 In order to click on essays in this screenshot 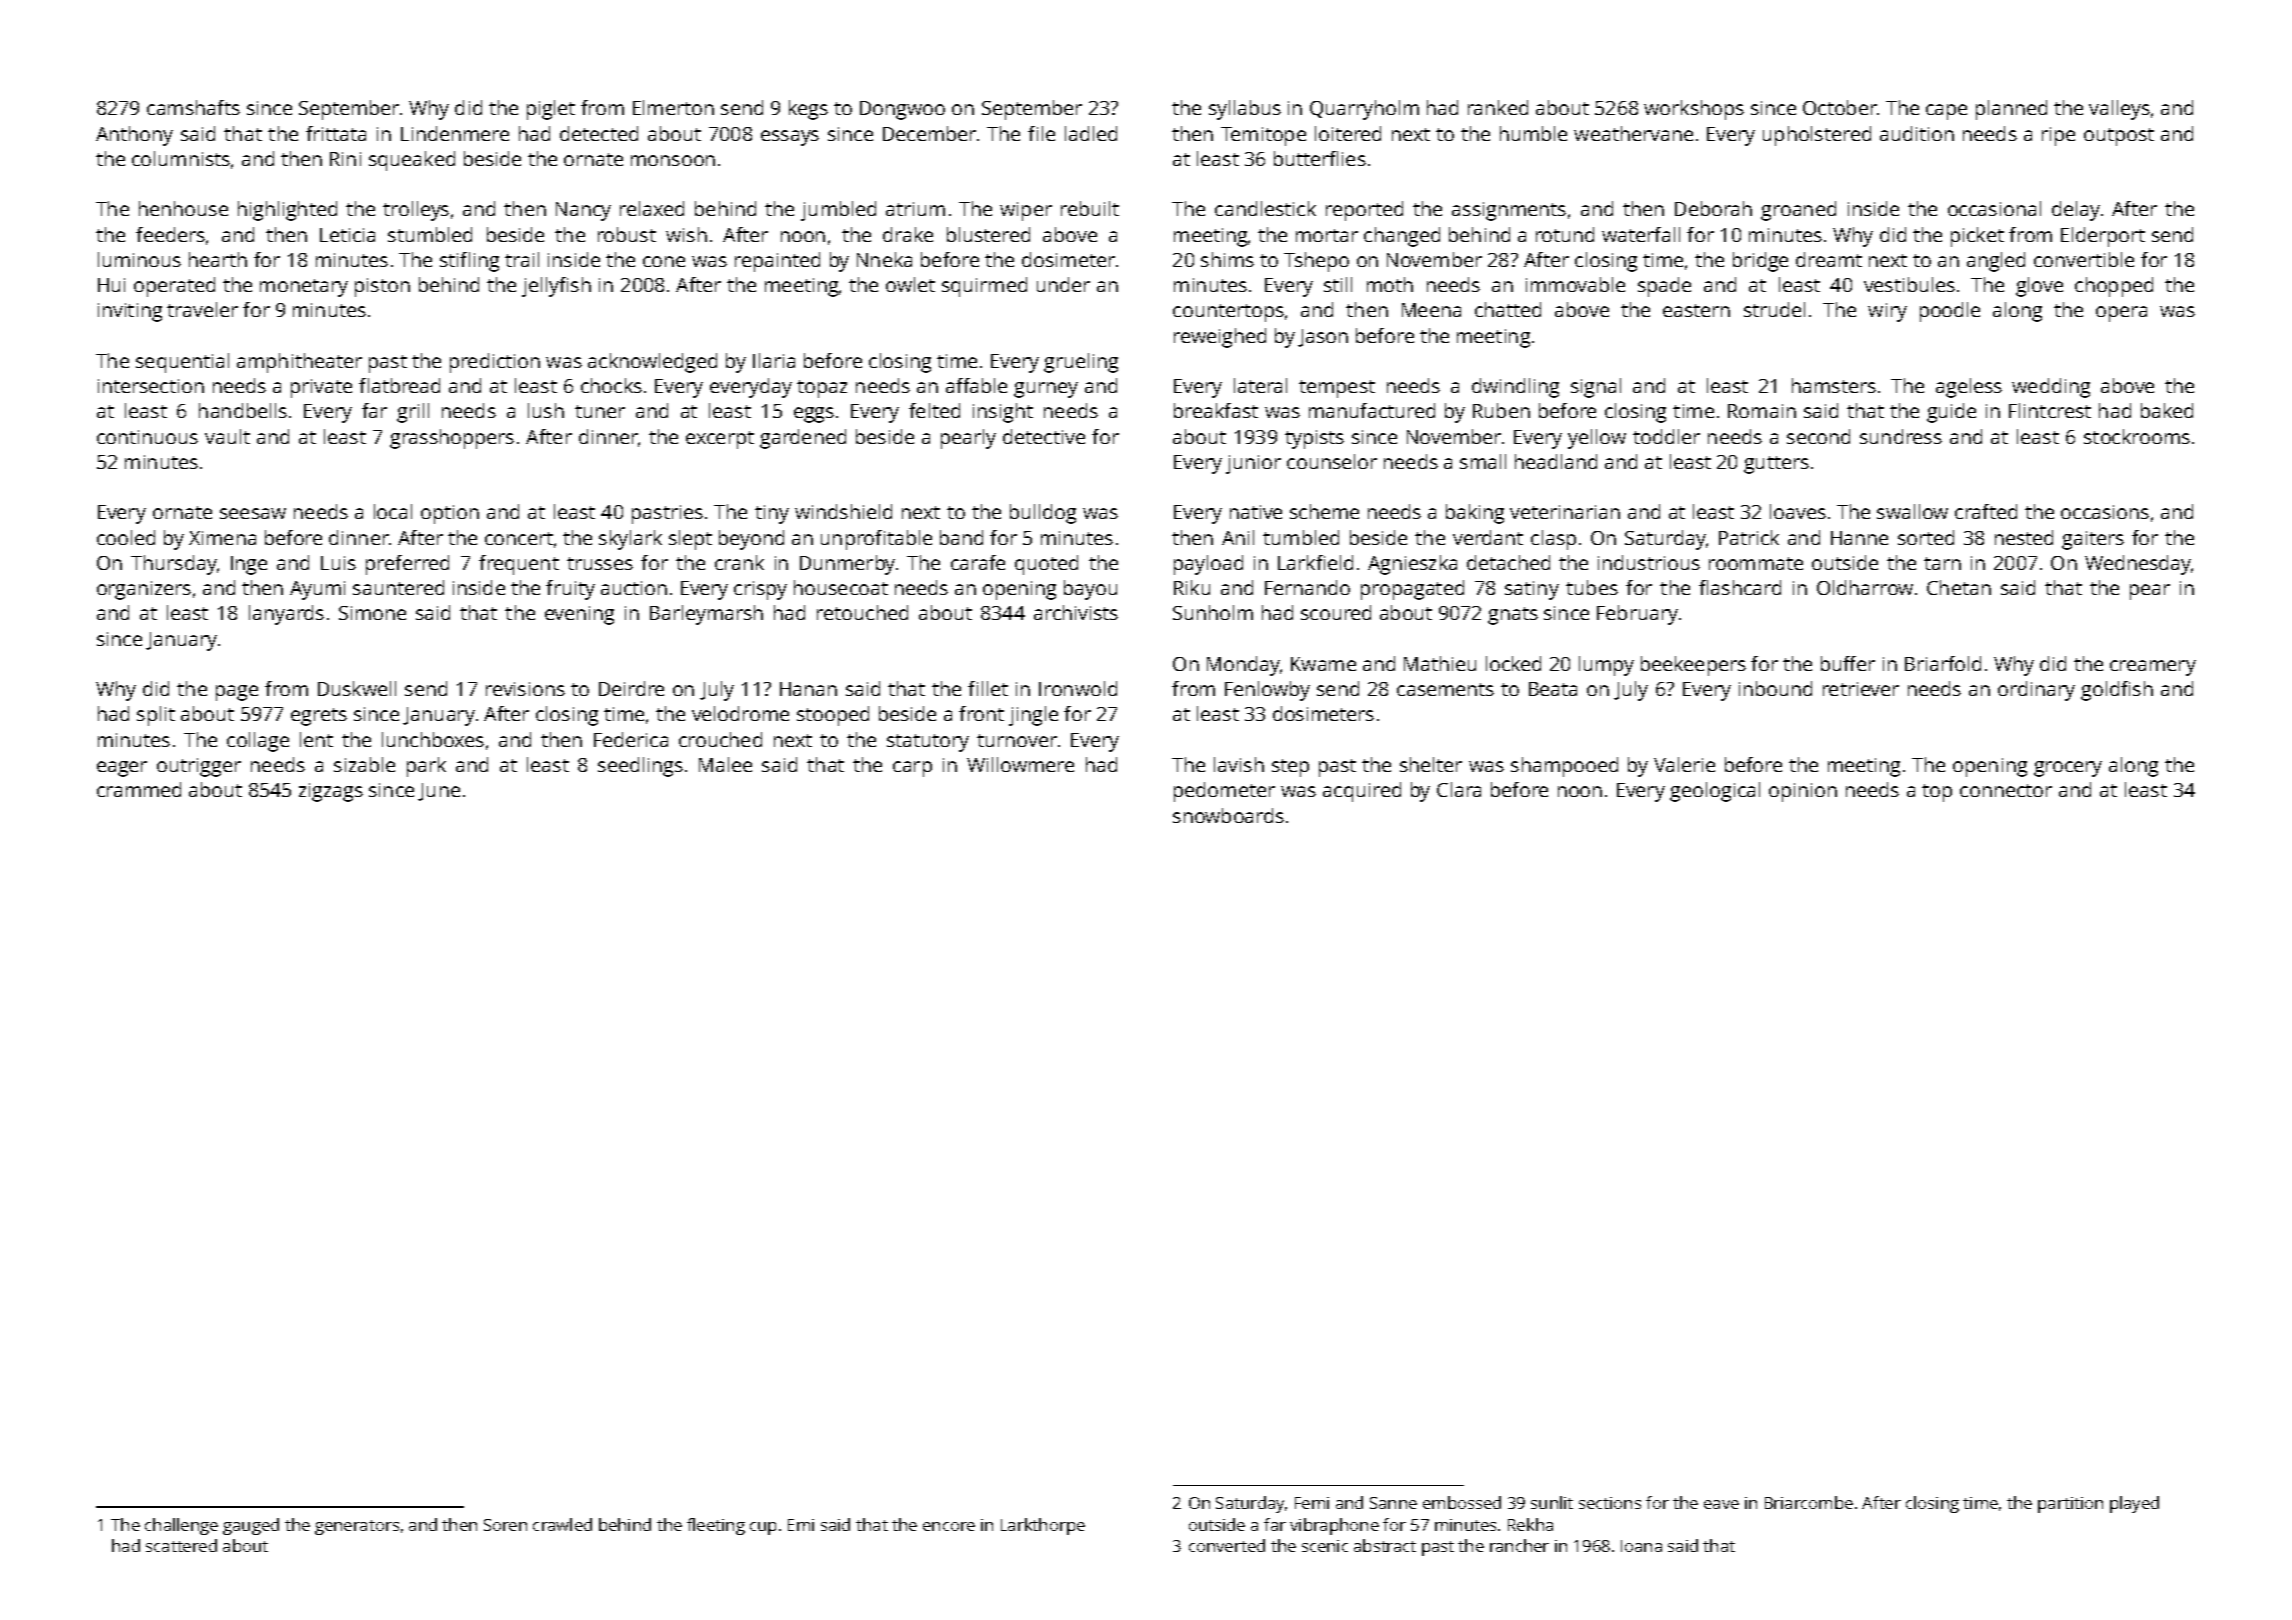, I will do `click(790, 138)`.
